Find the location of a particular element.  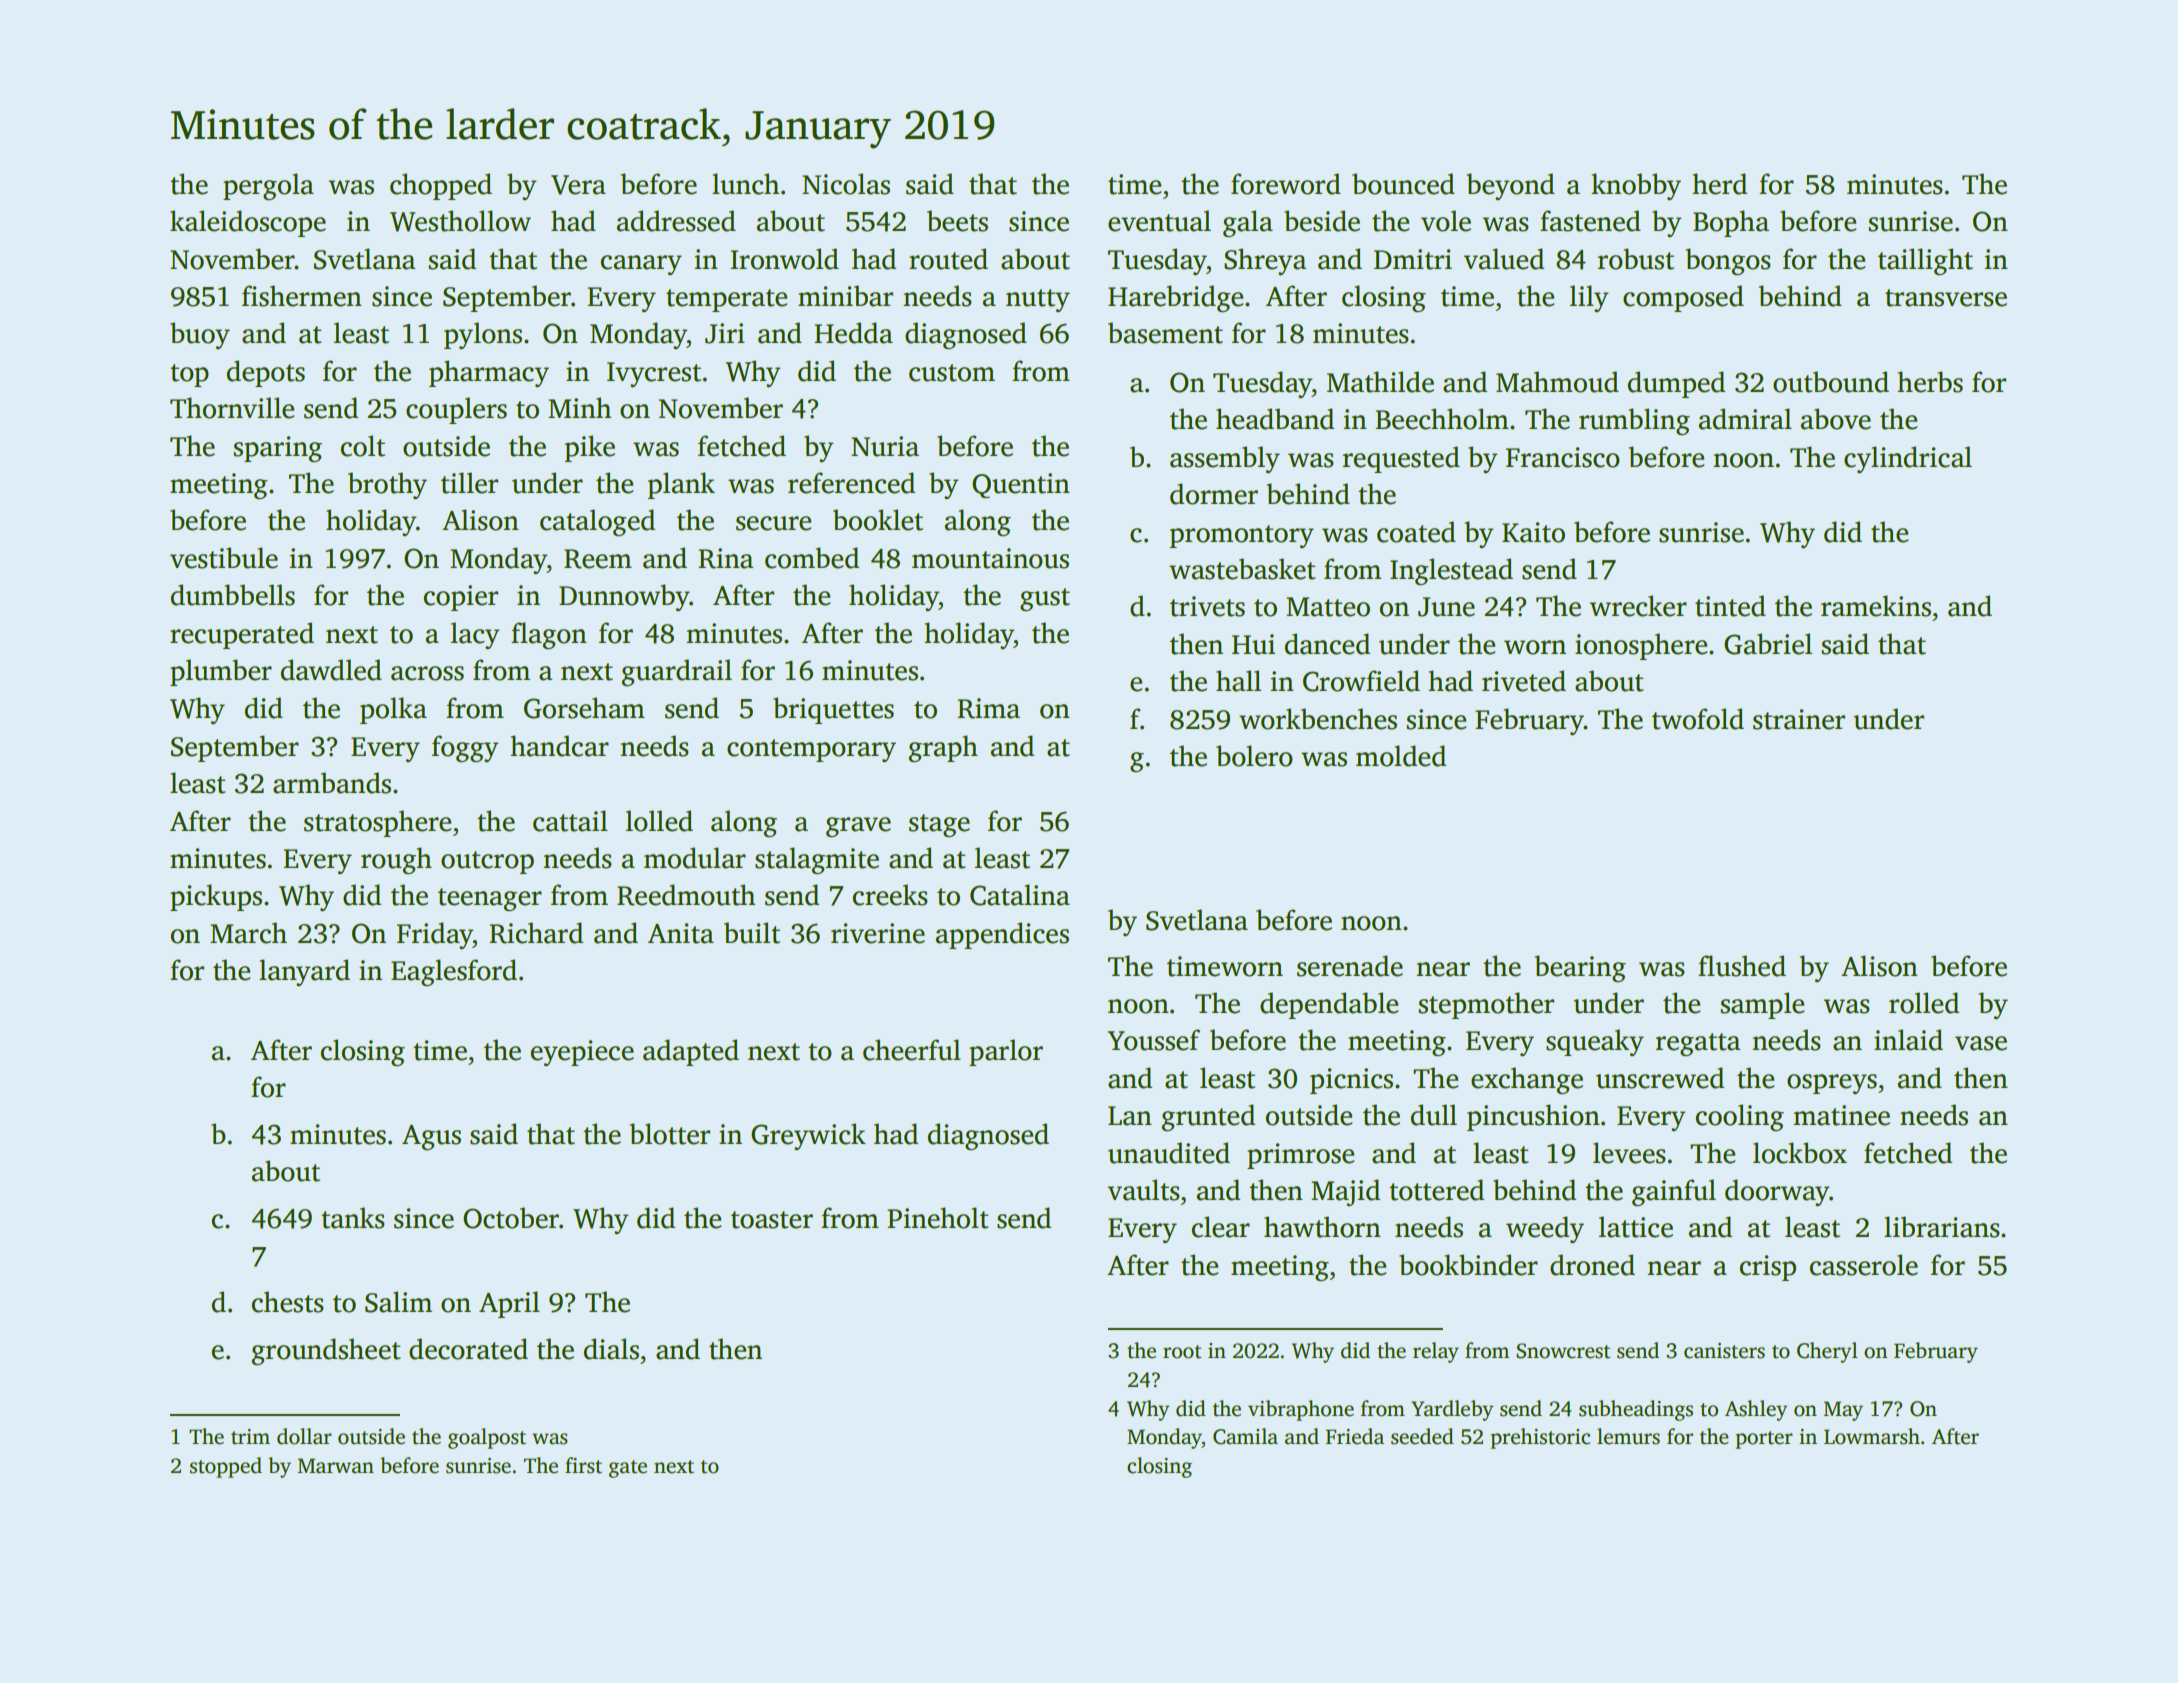

Bopha is located at coordinates (1731, 223).
